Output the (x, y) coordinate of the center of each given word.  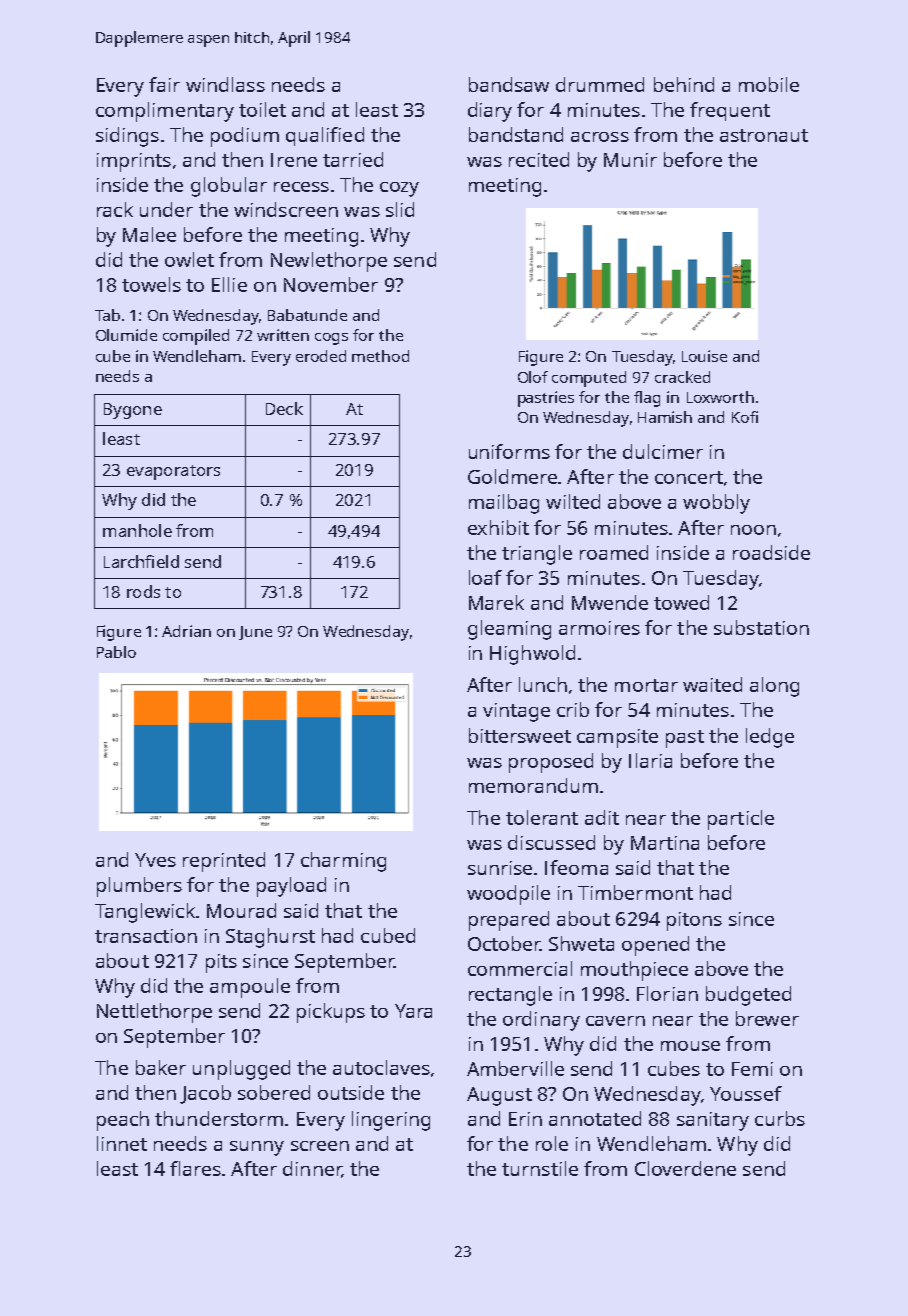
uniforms (509, 451)
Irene (294, 160)
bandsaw (509, 84)
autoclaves (381, 1067)
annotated (595, 1118)
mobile (769, 84)
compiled (196, 337)
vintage (516, 712)
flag (647, 399)
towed (681, 602)
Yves (155, 860)
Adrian (186, 631)
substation (761, 627)
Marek (496, 602)
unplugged (241, 1070)
